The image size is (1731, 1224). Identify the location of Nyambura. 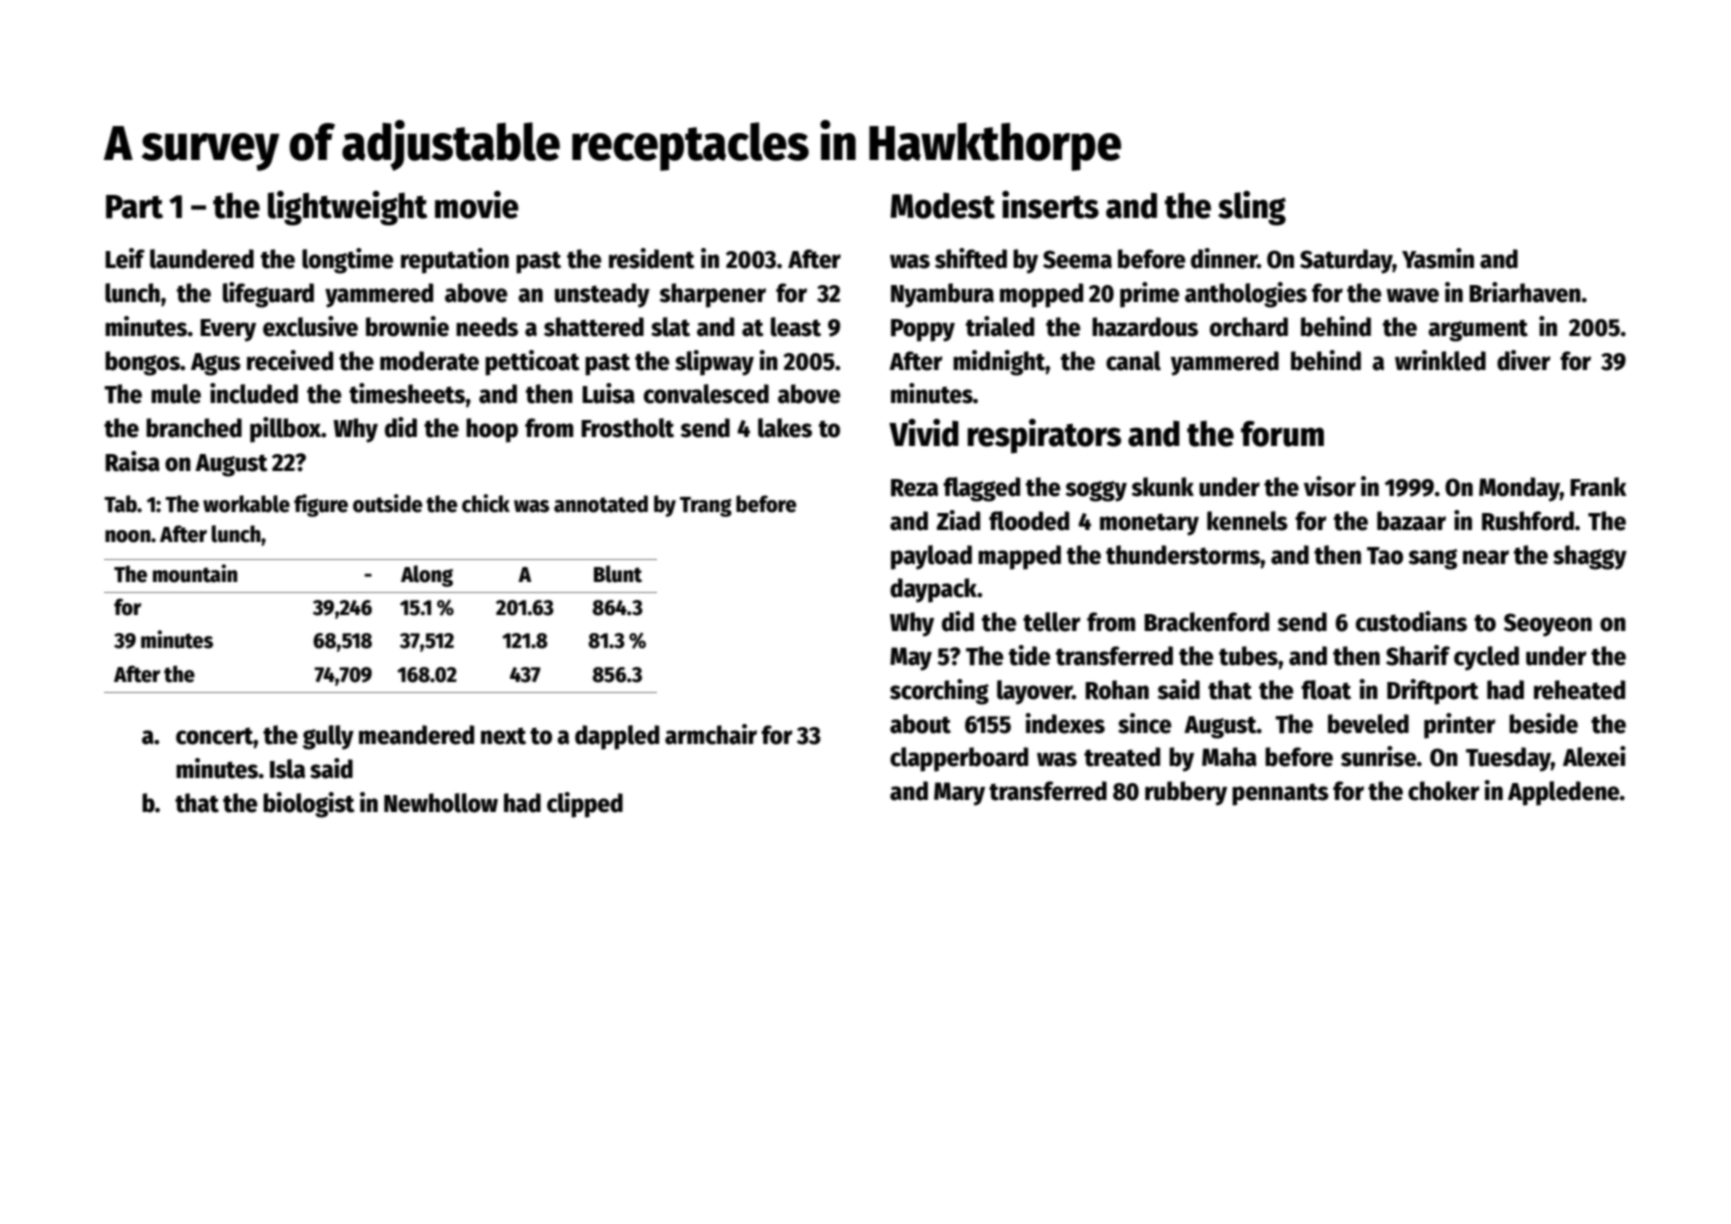
(942, 295).
